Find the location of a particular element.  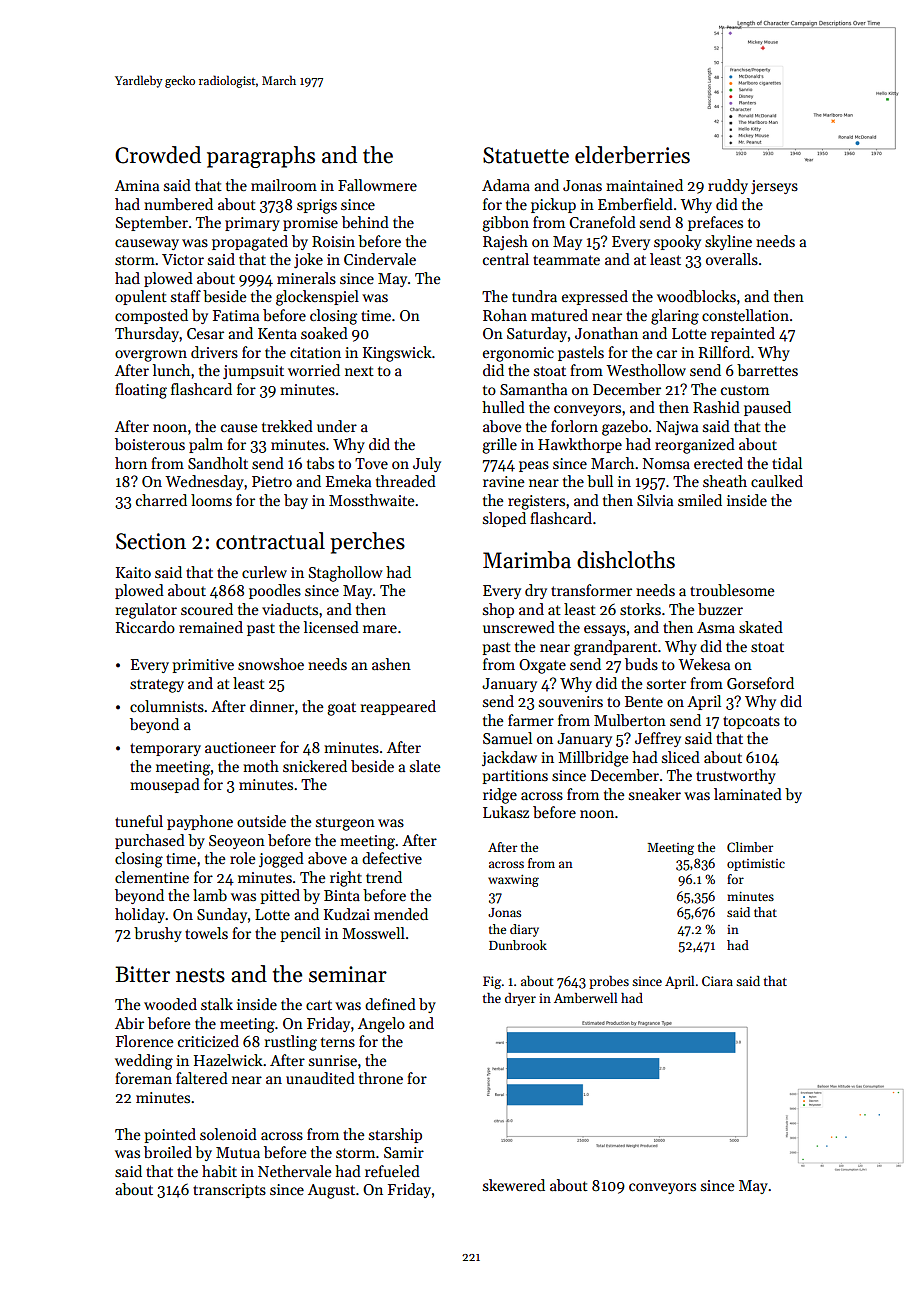

solenoid is located at coordinates (228, 1134).
